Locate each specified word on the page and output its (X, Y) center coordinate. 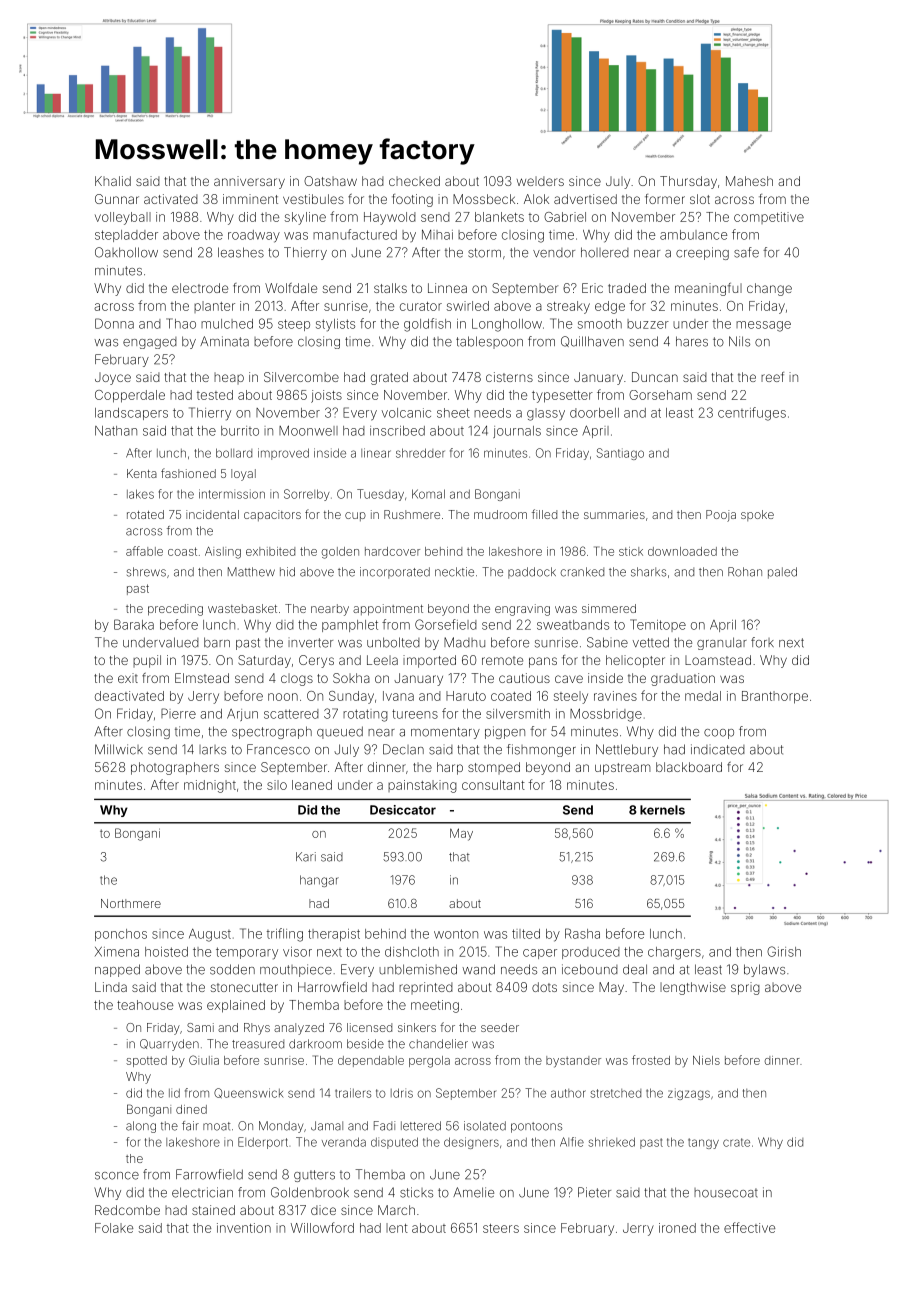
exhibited (270, 551)
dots (544, 987)
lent (397, 1228)
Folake (114, 1228)
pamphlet (350, 626)
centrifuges (752, 414)
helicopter (635, 661)
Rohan (745, 572)
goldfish (427, 325)
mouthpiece (296, 970)
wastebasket (242, 608)
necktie (454, 572)
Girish (784, 951)
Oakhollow (126, 252)
